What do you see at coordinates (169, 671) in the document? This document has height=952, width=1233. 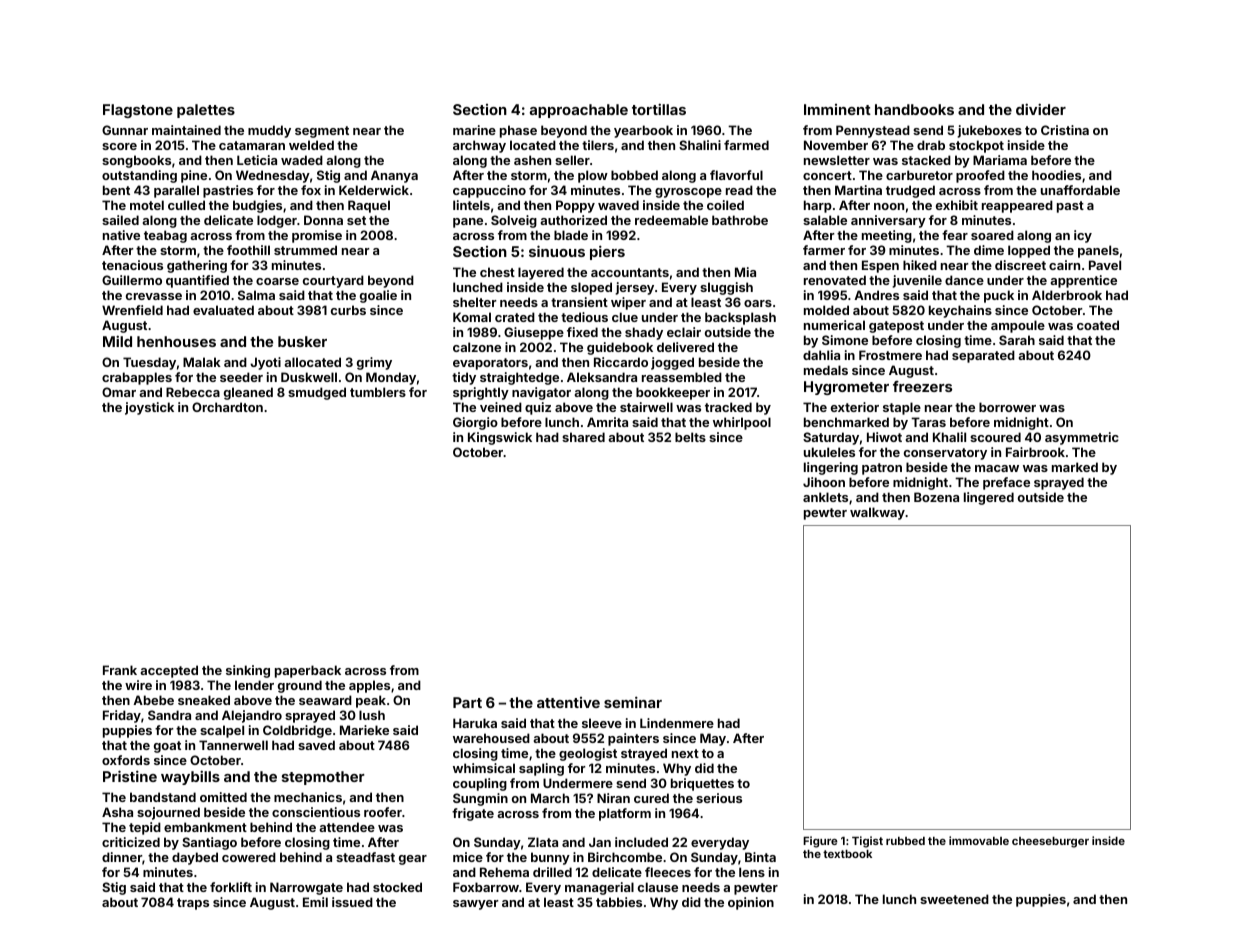 I see `accepted` at bounding box center [169, 671].
